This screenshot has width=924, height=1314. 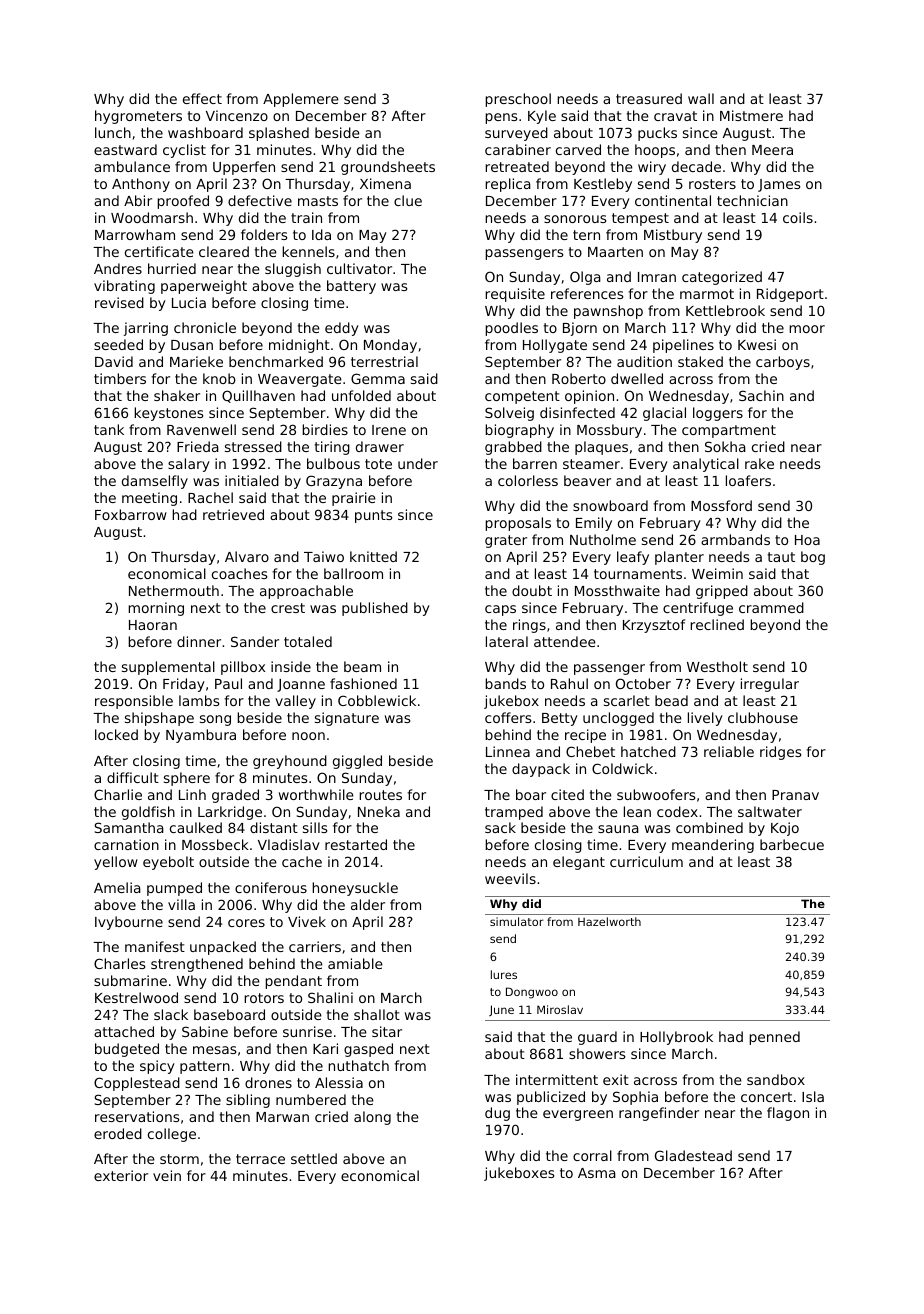 I want to click on Applemere, so click(x=301, y=100).
